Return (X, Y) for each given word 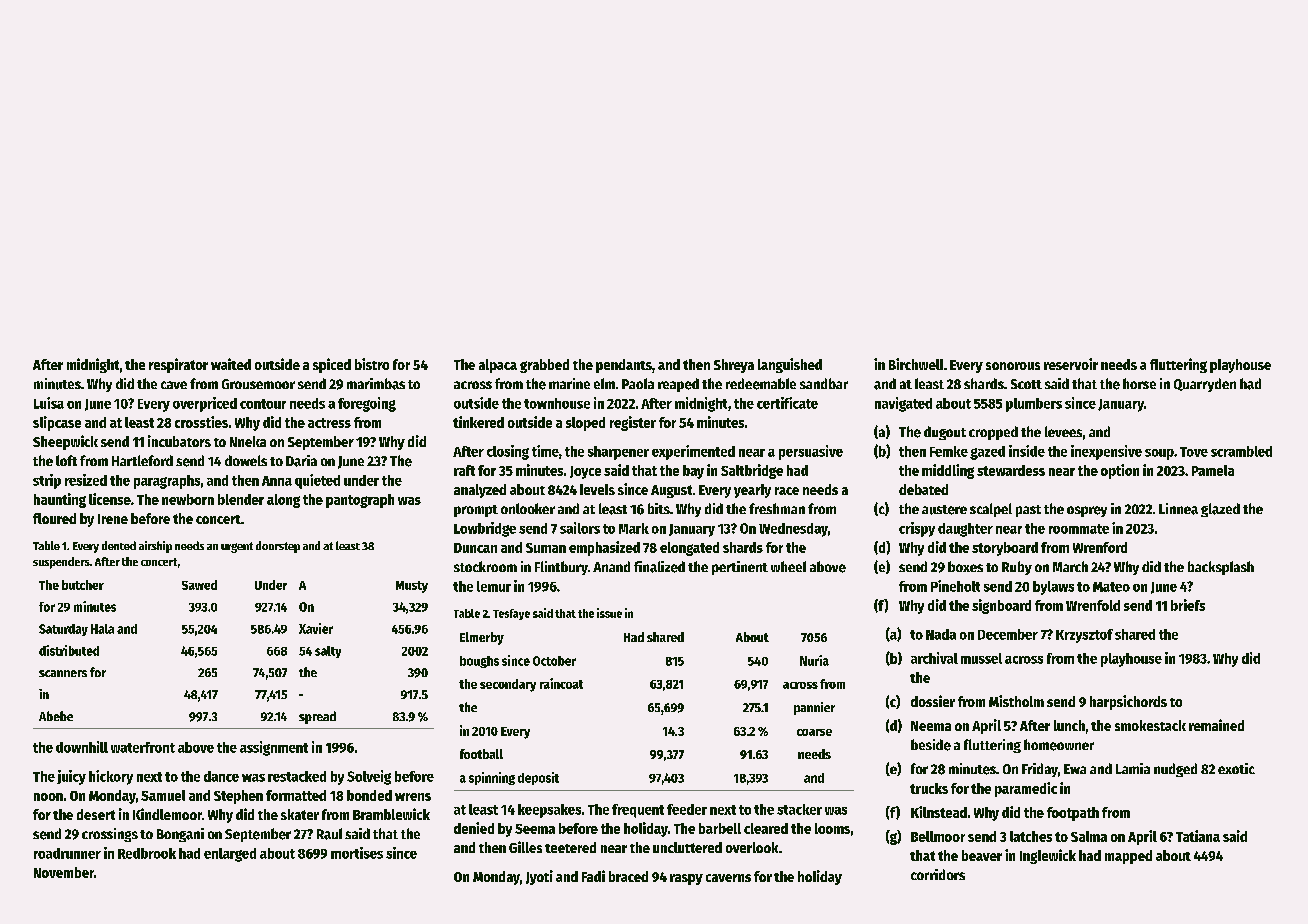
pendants (624, 366)
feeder (687, 809)
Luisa (49, 403)
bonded (369, 795)
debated (923, 489)
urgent (237, 547)
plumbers (1034, 405)
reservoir (1071, 364)
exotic (1236, 768)
